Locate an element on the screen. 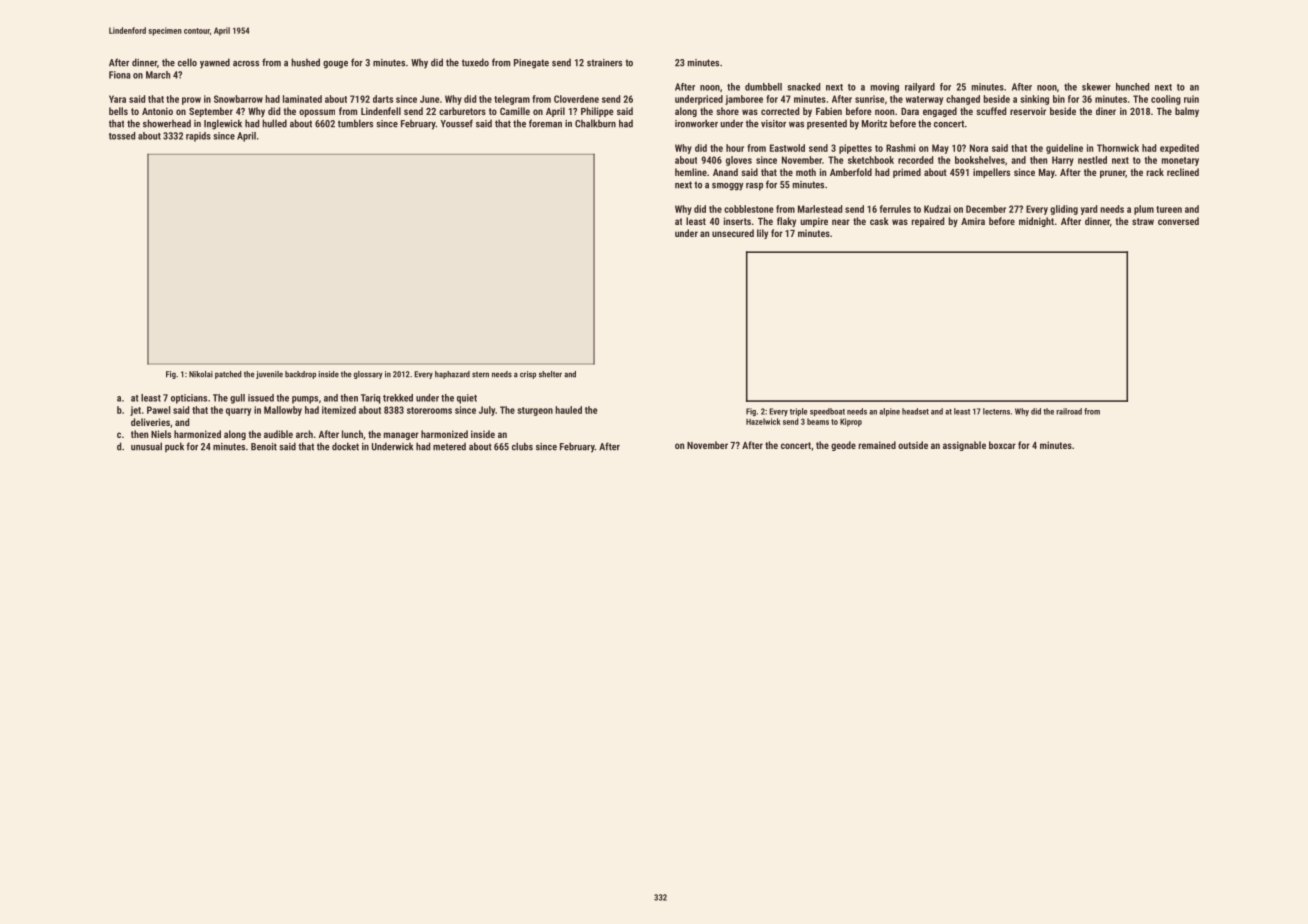  strainers is located at coordinates (604, 63).
